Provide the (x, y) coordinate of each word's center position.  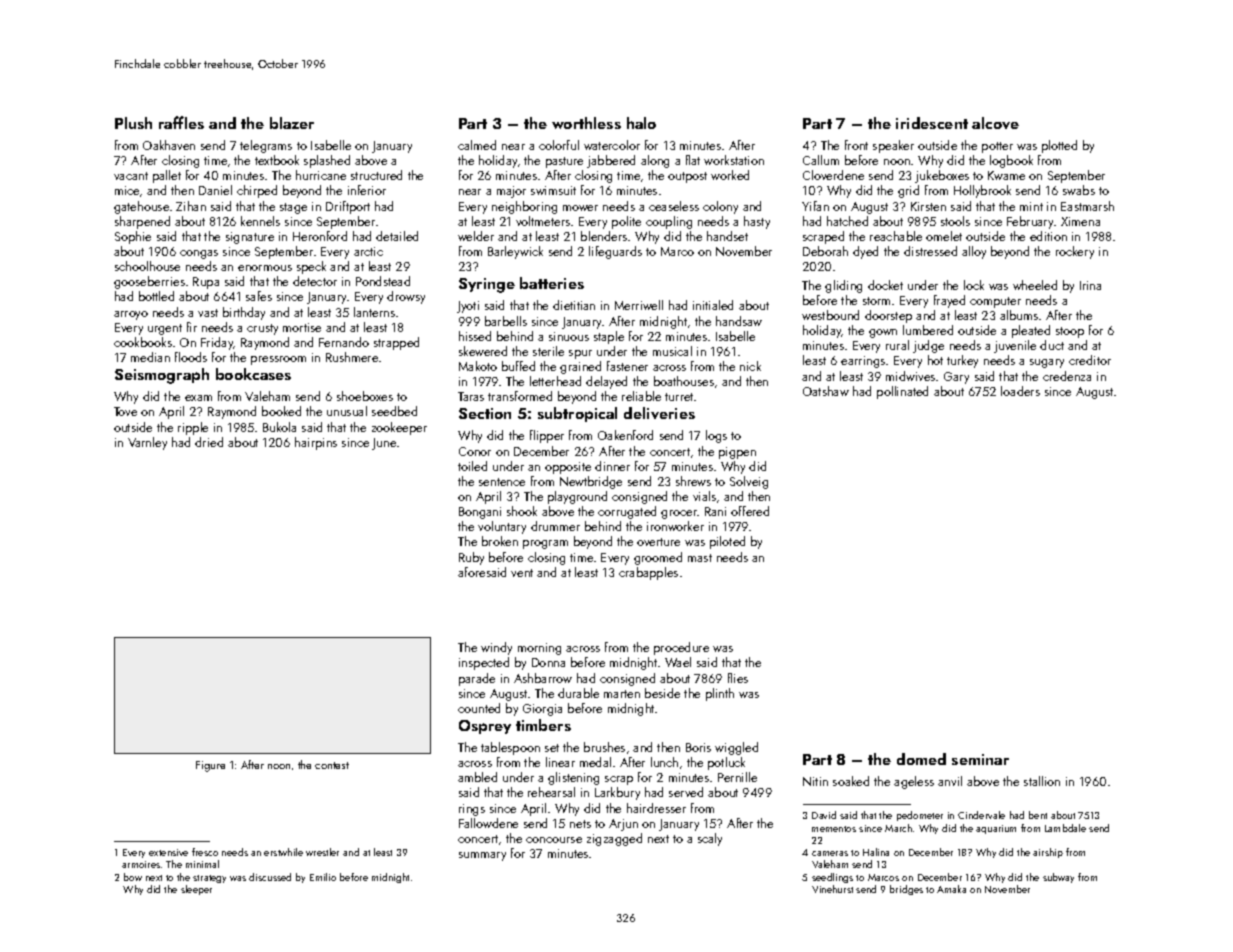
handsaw (739, 321)
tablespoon (510, 748)
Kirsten (928, 206)
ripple (193, 428)
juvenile (1015, 346)
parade (477, 679)
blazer (292, 123)
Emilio (323, 877)
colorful (559, 145)
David (824, 815)
